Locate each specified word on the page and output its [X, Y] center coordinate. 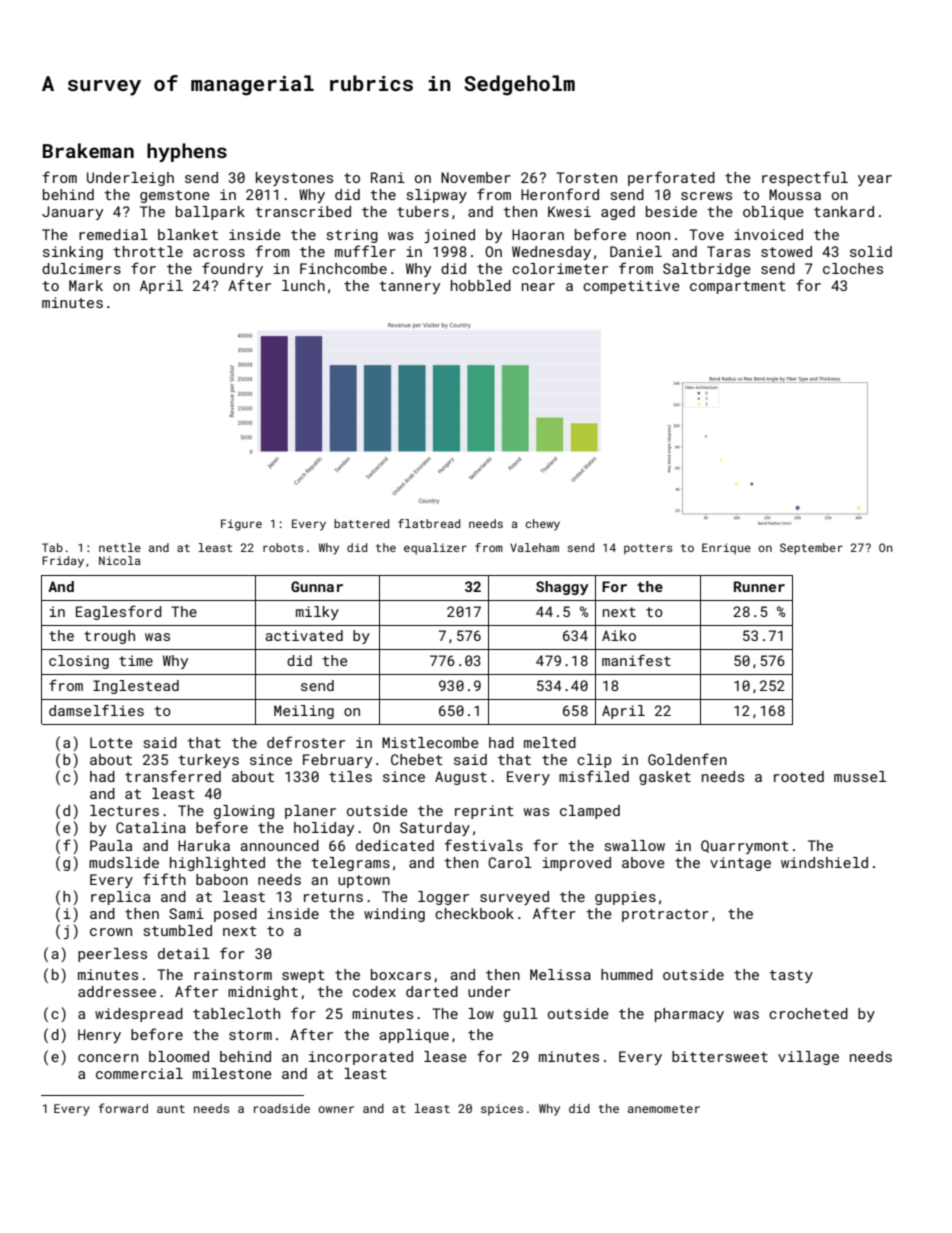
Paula [111, 845]
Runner [759, 586]
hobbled [481, 285]
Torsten [586, 177]
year [875, 180]
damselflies [96, 710]
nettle [120, 547]
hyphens [187, 152]
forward [123, 1108]
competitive [631, 287]
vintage [740, 864]
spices [502, 1110]
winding [394, 915]
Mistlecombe [430, 742]
